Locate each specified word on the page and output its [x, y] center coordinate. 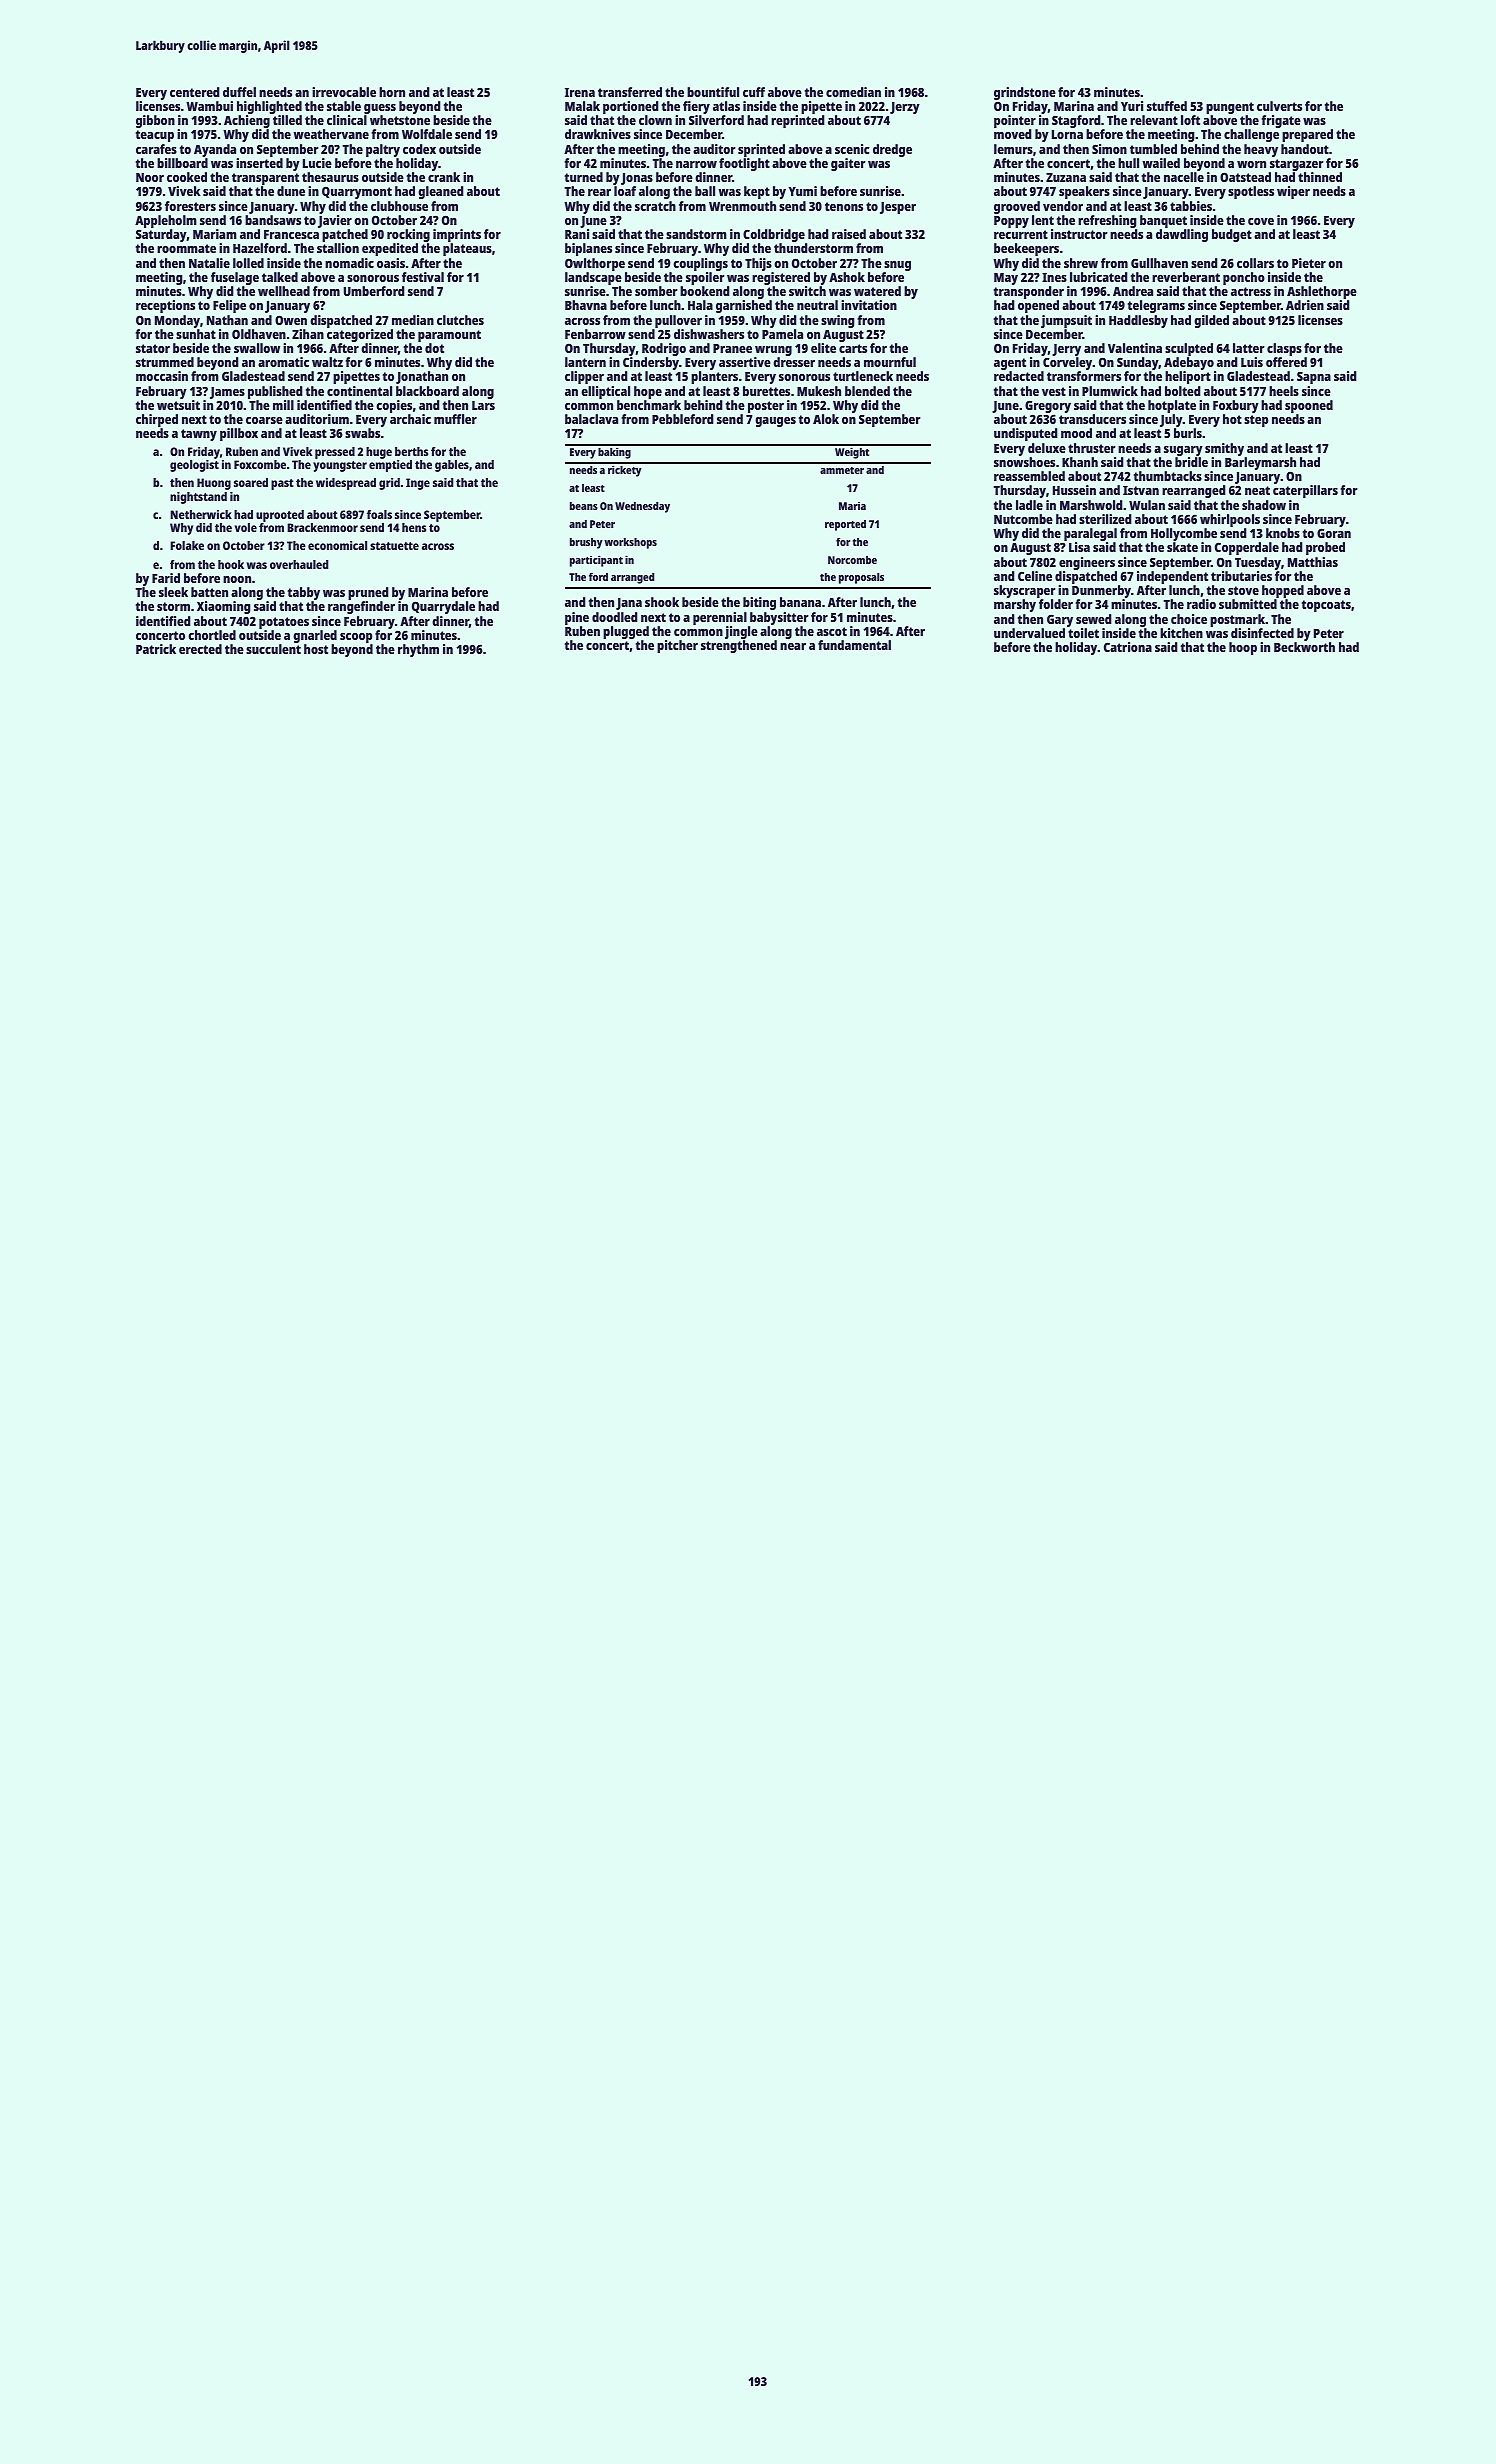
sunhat [196, 334]
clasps [1284, 349]
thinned [1320, 177]
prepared [1307, 135]
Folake [187, 545]
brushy [586, 543]
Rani [577, 234]
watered [877, 291]
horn [392, 92]
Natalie [209, 263]
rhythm [418, 650]
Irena [580, 92]
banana [800, 602]
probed [1325, 548]
